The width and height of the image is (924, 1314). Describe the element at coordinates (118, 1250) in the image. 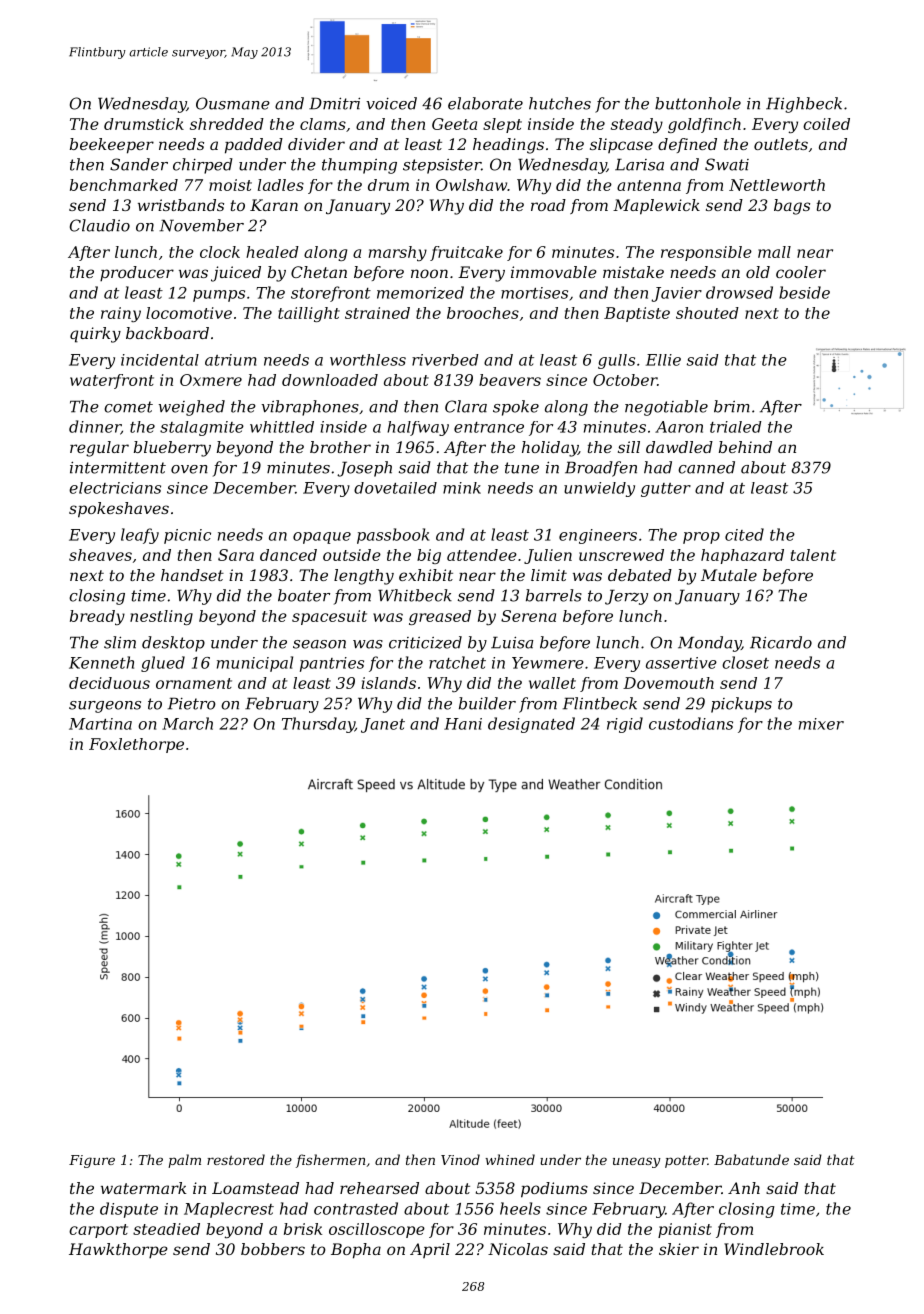

I see `Hawkthorpe` at that location.
